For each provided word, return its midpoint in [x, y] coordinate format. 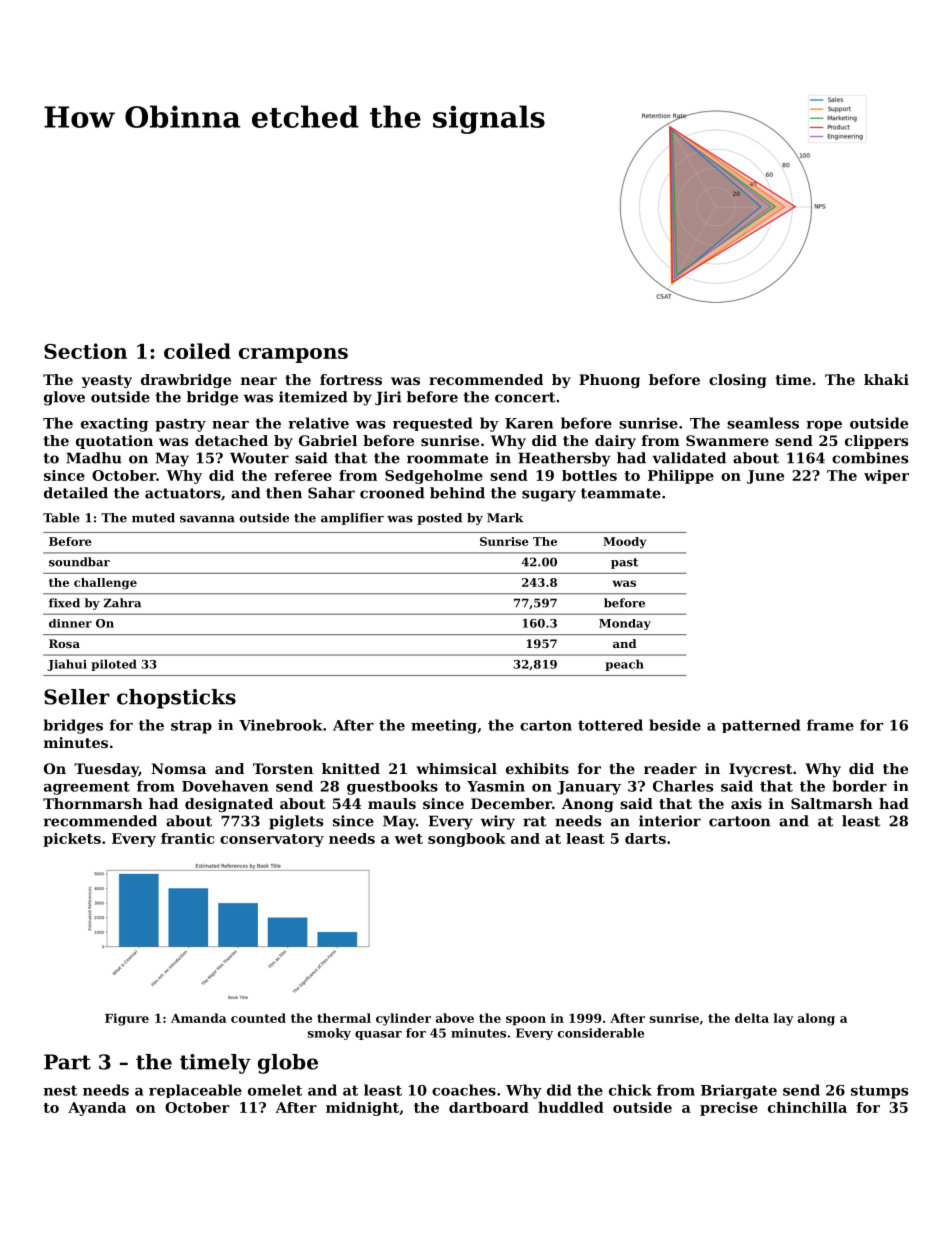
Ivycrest [760, 770]
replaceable [195, 1091]
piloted [114, 665]
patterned [761, 726]
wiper [886, 477]
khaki [886, 379]
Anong [587, 805]
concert [525, 397]
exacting [114, 424]
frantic [187, 838]
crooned [392, 493]
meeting [444, 726]
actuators [183, 493]
